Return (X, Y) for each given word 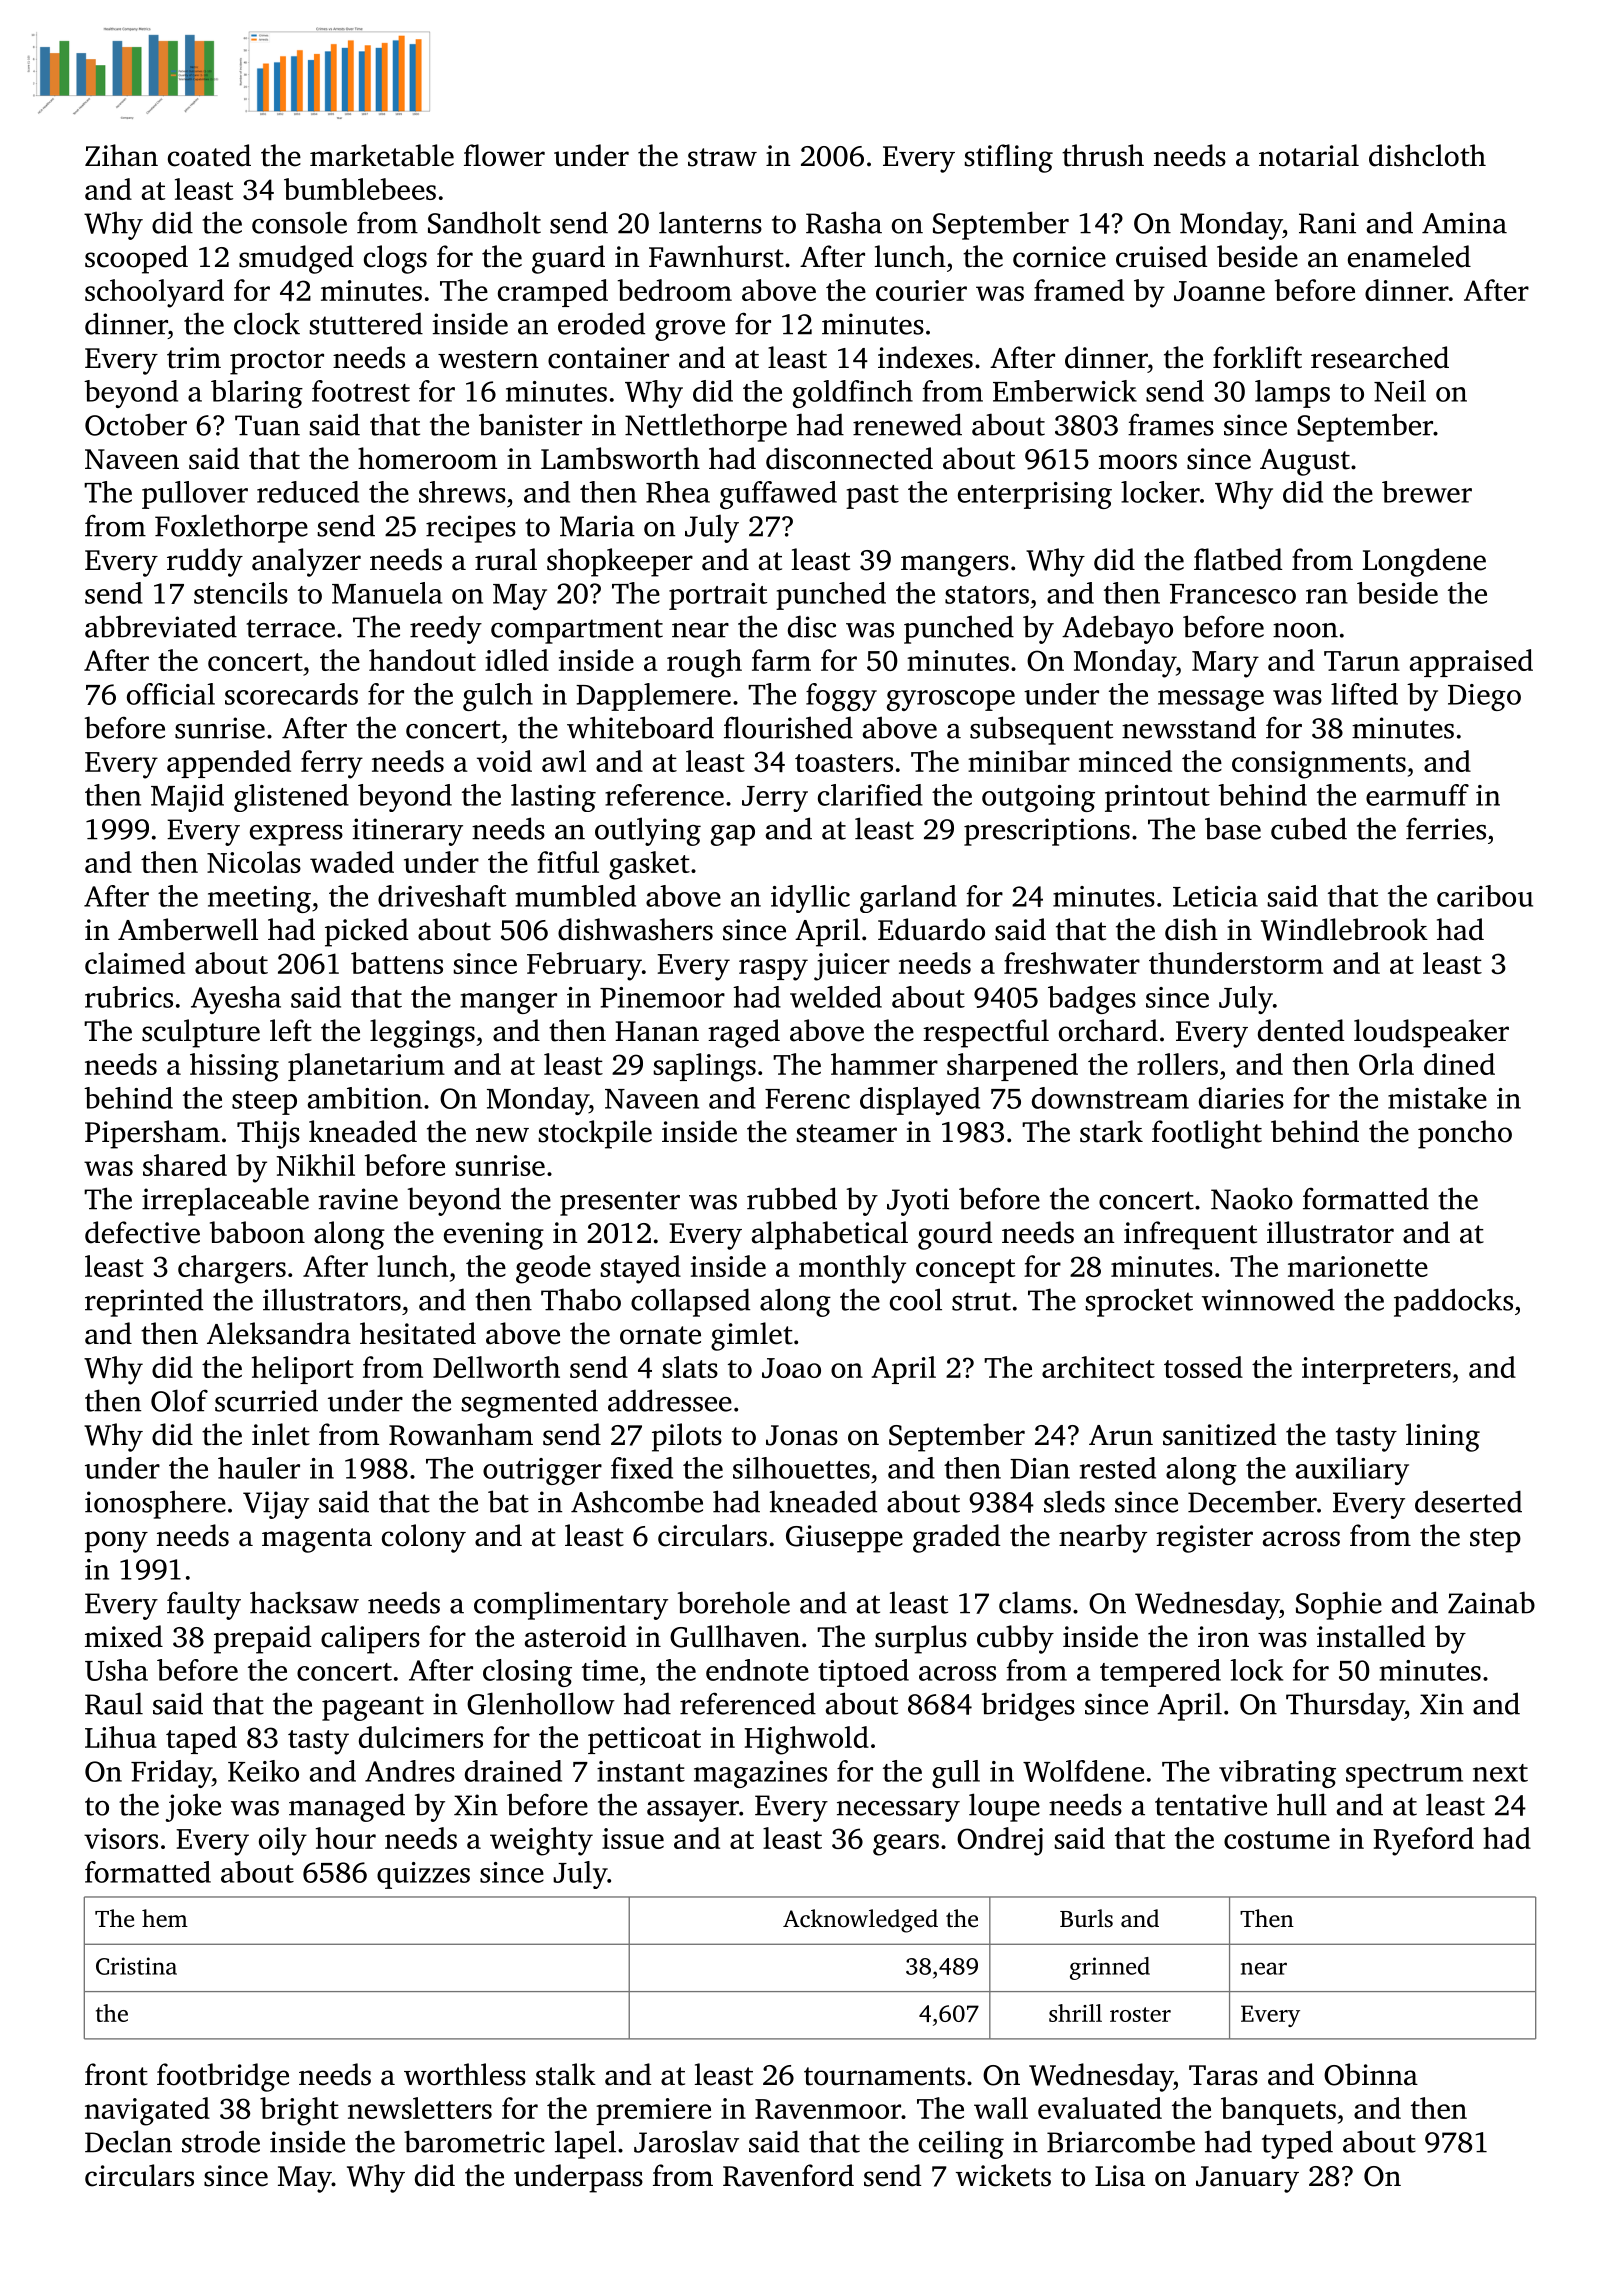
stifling (1008, 158)
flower (504, 155)
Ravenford (788, 2175)
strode (221, 2141)
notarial (1309, 155)
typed (1297, 2144)
